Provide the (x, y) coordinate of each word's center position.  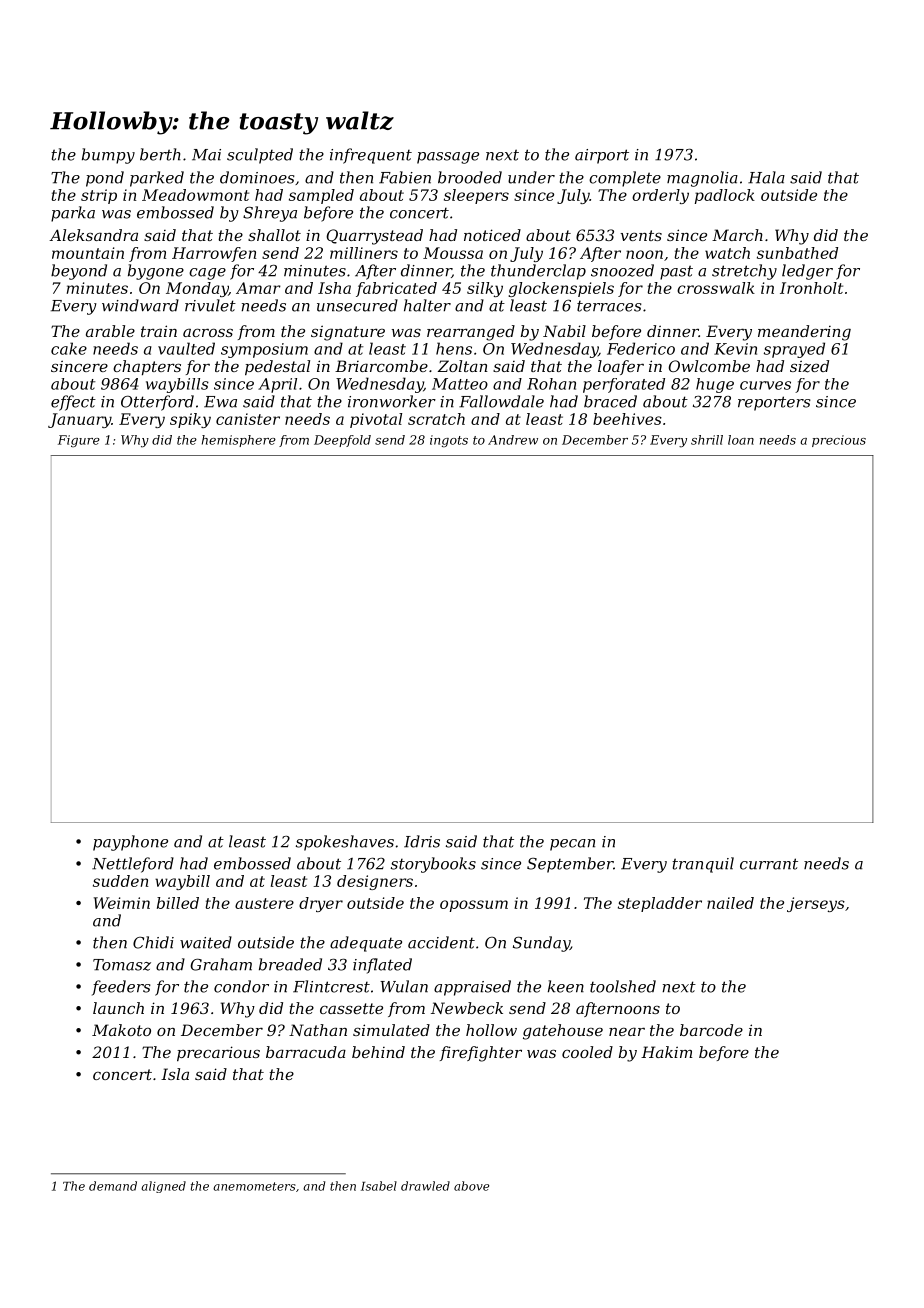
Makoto (121, 1030)
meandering (804, 333)
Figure (79, 441)
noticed (492, 235)
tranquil (703, 865)
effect (73, 403)
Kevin (735, 349)
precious (839, 441)
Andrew (513, 440)
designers (375, 882)
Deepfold (342, 441)
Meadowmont (195, 195)
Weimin (122, 903)
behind (378, 1052)
